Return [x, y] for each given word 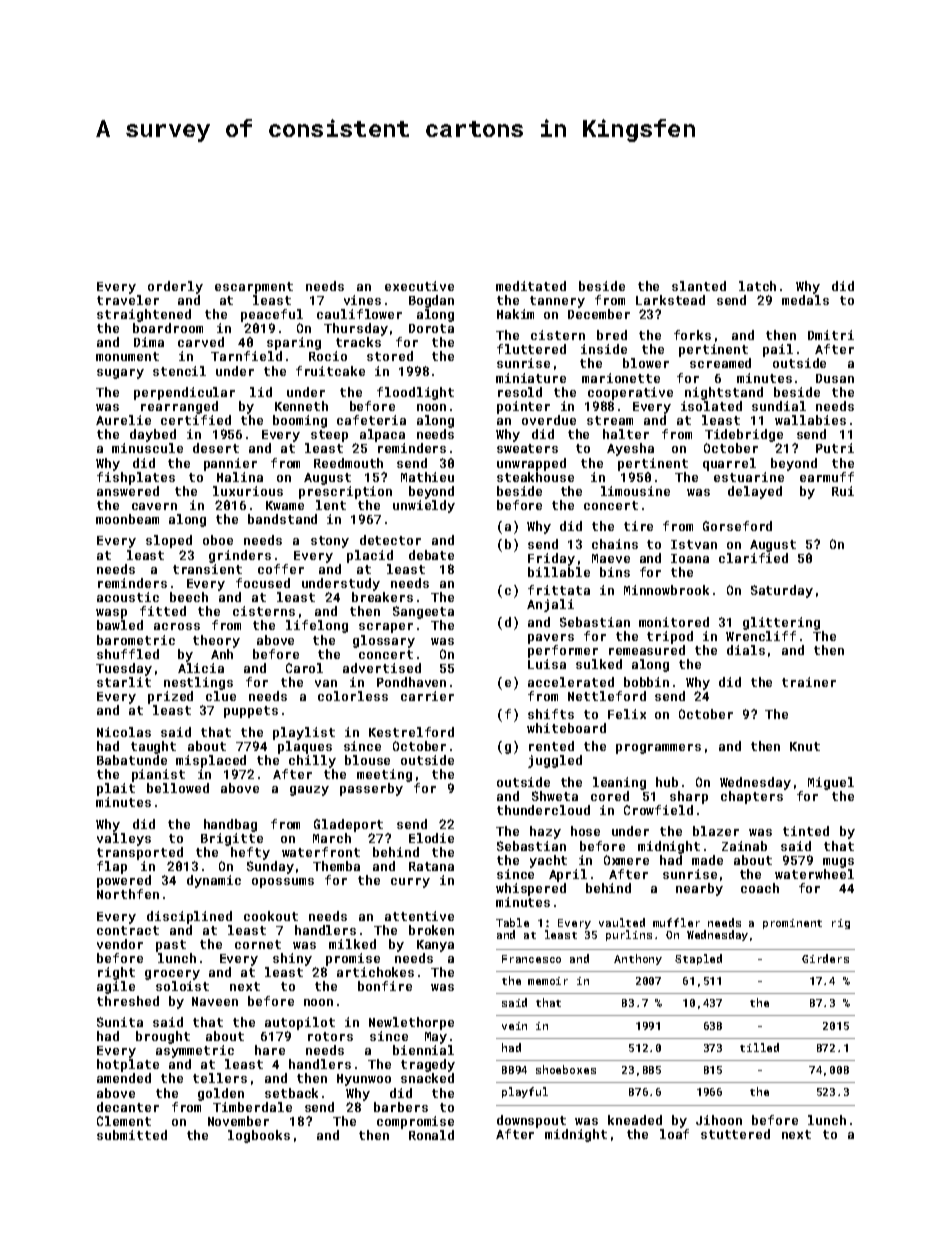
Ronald [431, 1135]
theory [216, 641]
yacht [548, 861]
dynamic [214, 881]
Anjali [550, 605]
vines [362, 300]
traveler [128, 300]
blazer [716, 831]
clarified [753, 558]
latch [757, 286]
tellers [220, 1078]
